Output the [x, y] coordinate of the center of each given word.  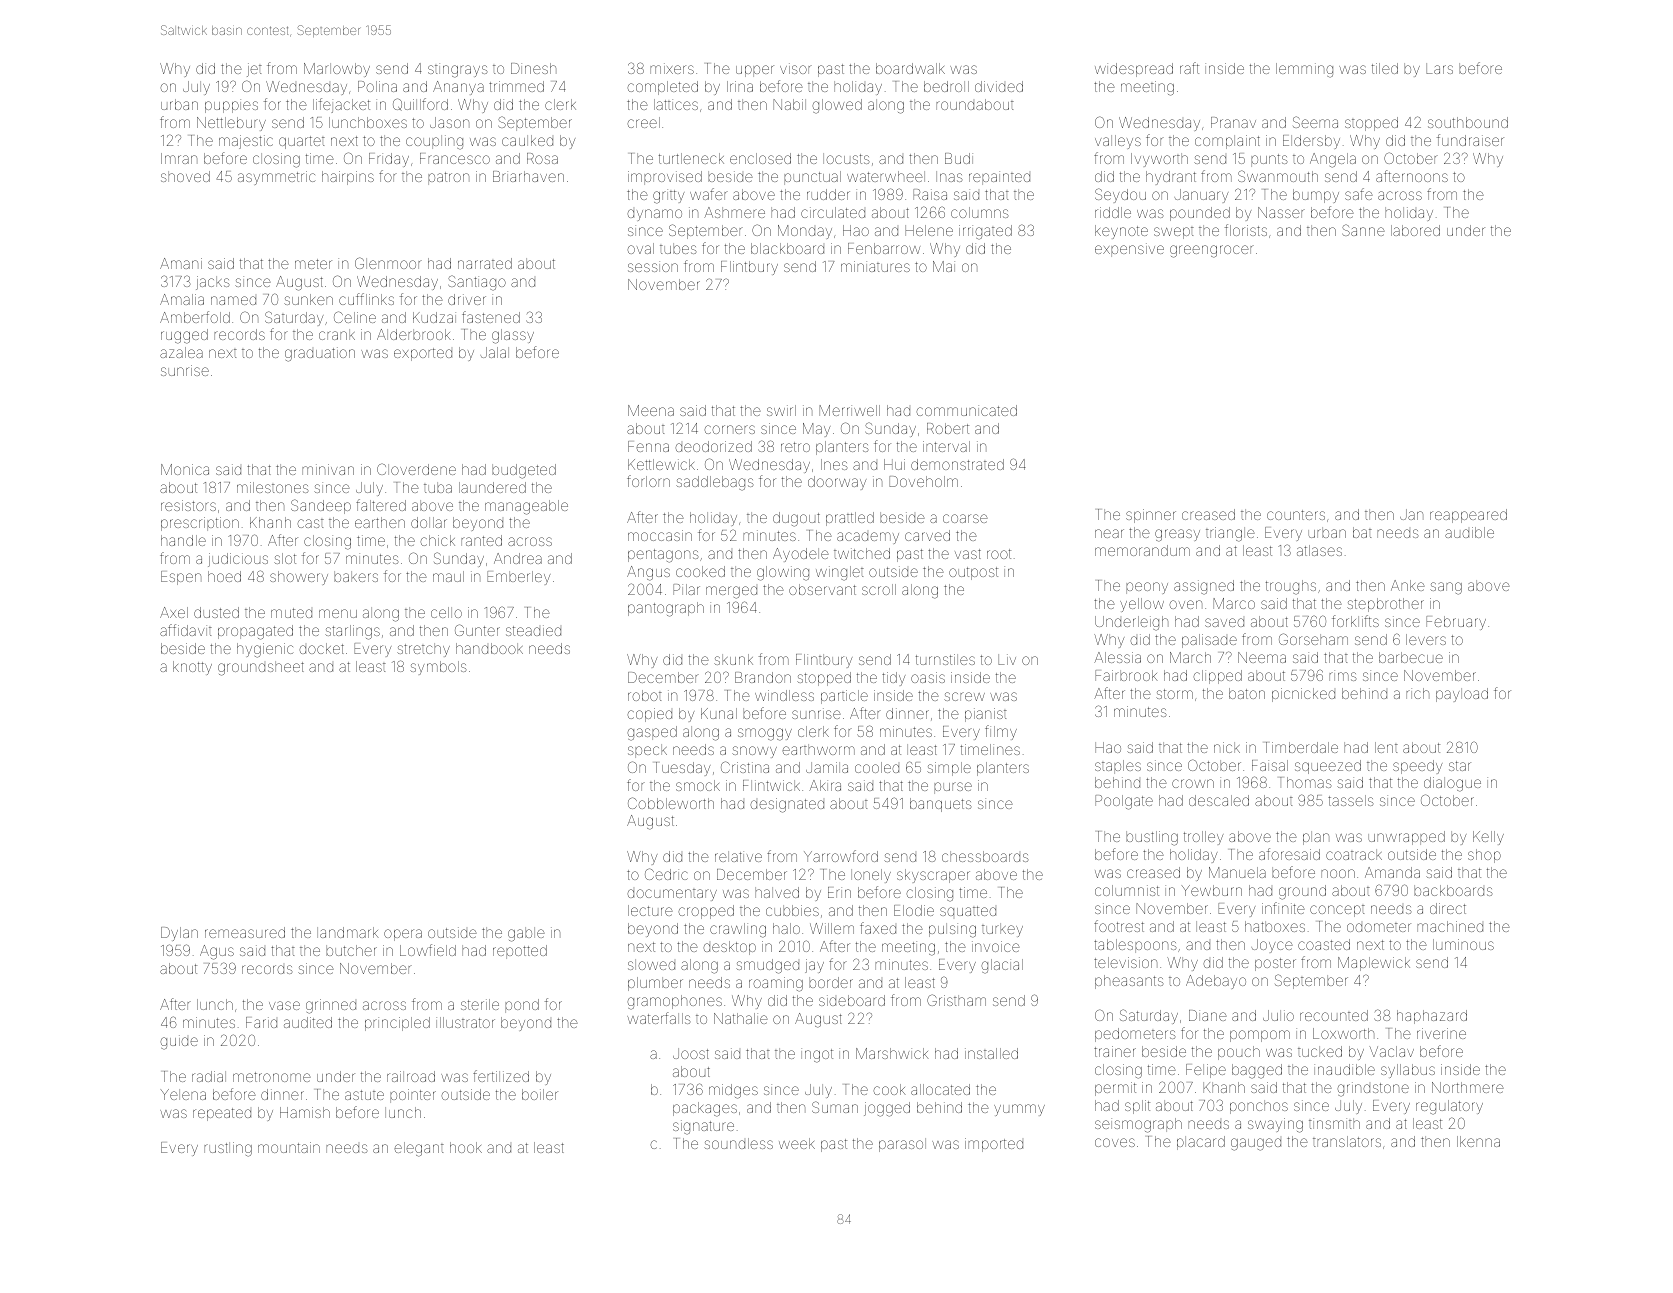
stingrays [458, 70]
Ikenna [1478, 1141]
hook [466, 1147]
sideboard [852, 1000]
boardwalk [910, 68]
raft [1189, 68]
